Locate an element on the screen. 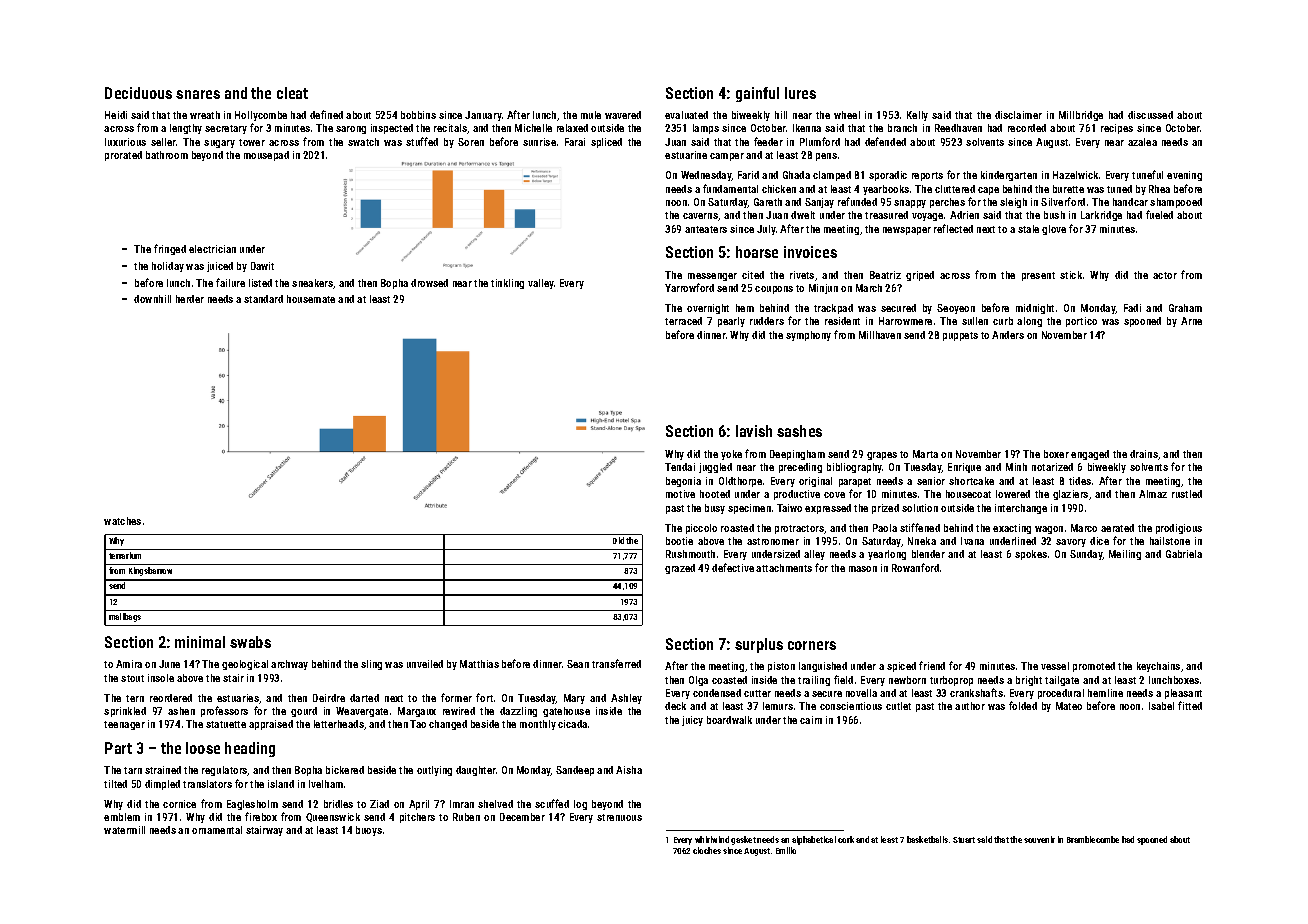 The height and width of the screenshot is (924, 1308). prodigious is located at coordinates (1179, 529).
